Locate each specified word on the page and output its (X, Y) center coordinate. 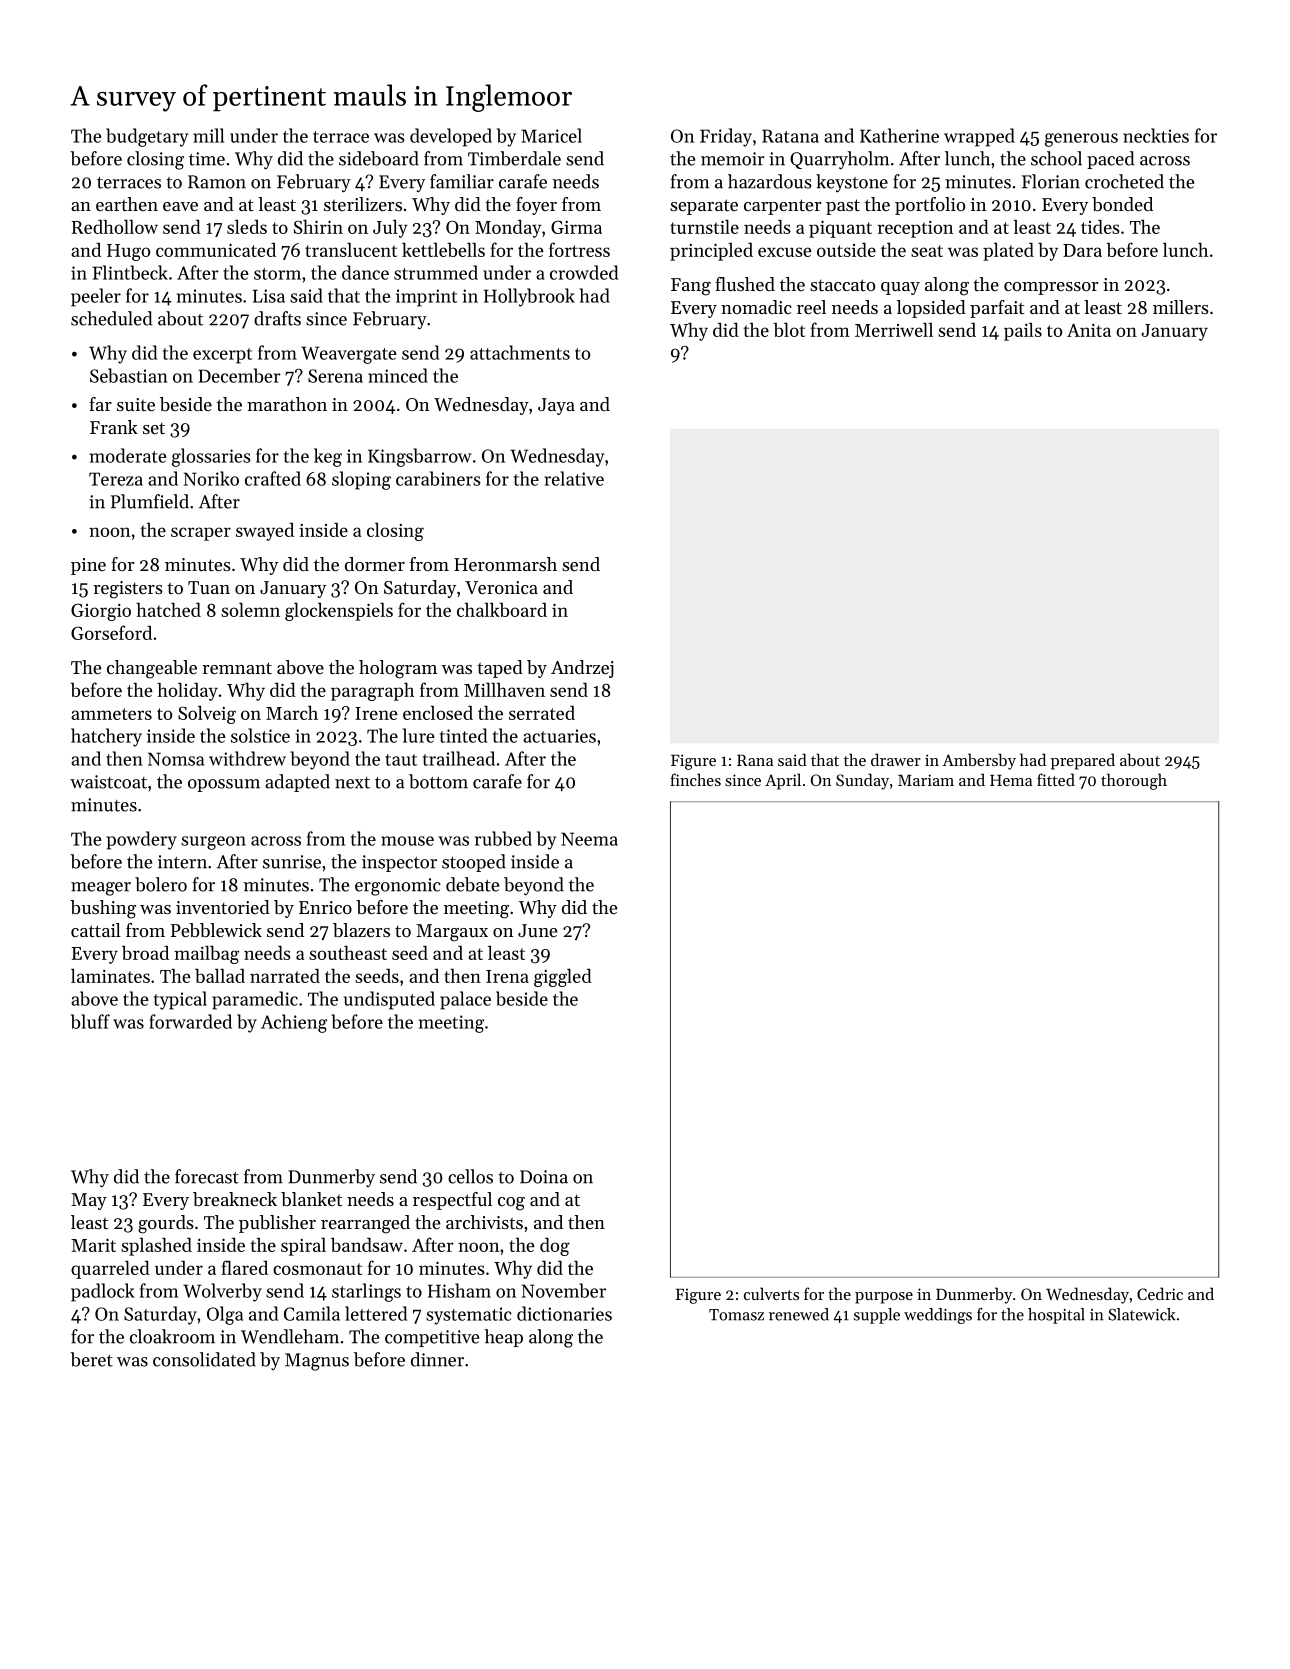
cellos (470, 1176)
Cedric (1160, 1293)
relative (574, 478)
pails (1023, 331)
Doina (544, 1177)
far (100, 404)
